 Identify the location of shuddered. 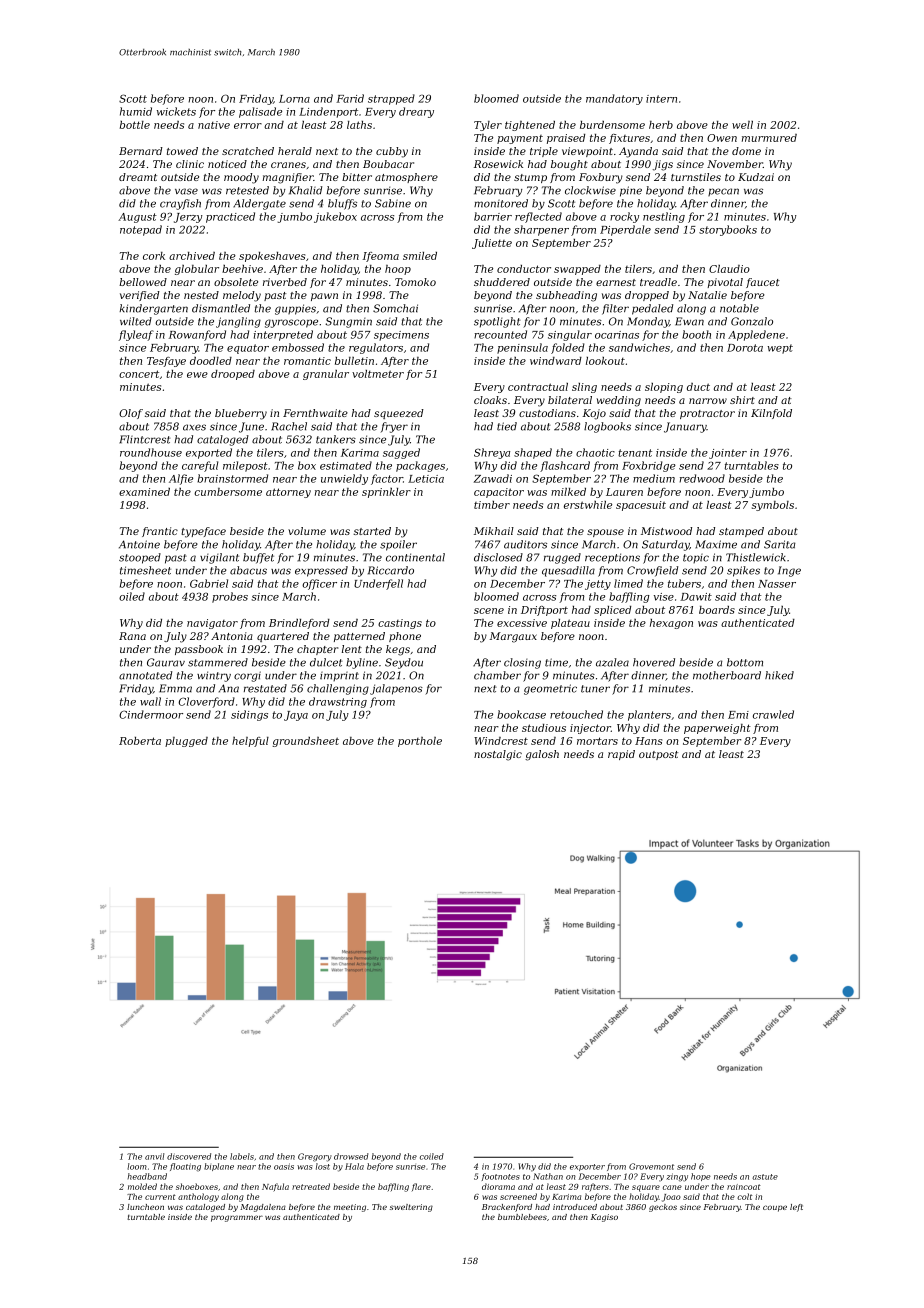
(502, 282).
